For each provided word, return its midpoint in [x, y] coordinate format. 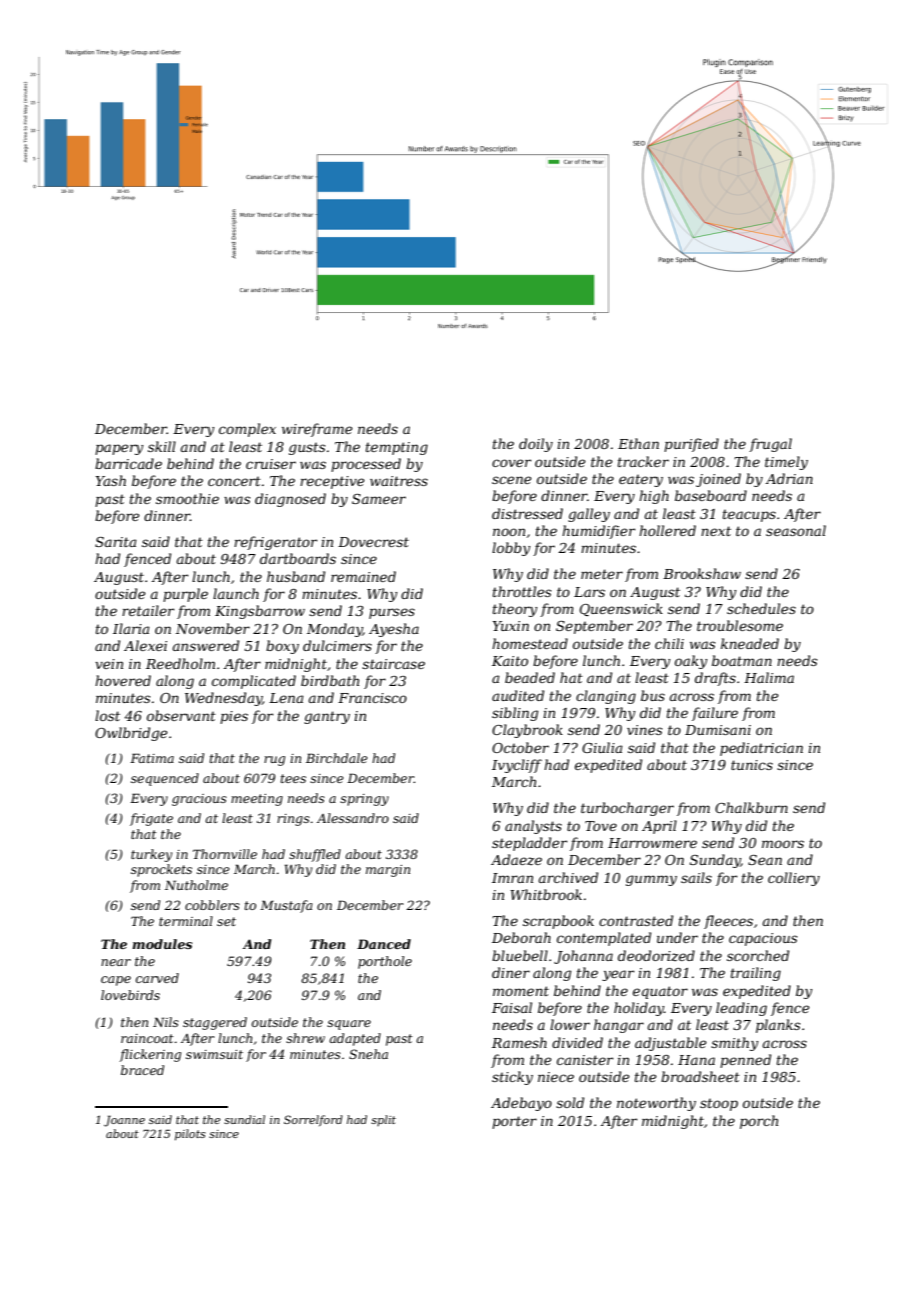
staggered [215, 1023]
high [654, 497]
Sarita [116, 542]
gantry [327, 717]
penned [745, 1061]
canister [585, 1060]
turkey [151, 855]
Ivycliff [517, 766]
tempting [397, 448]
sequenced [165, 779]
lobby [511, 549]
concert [234, 481]
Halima [769, 677]
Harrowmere [652, 843]
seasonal [796, 530]
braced [142, 1070]
